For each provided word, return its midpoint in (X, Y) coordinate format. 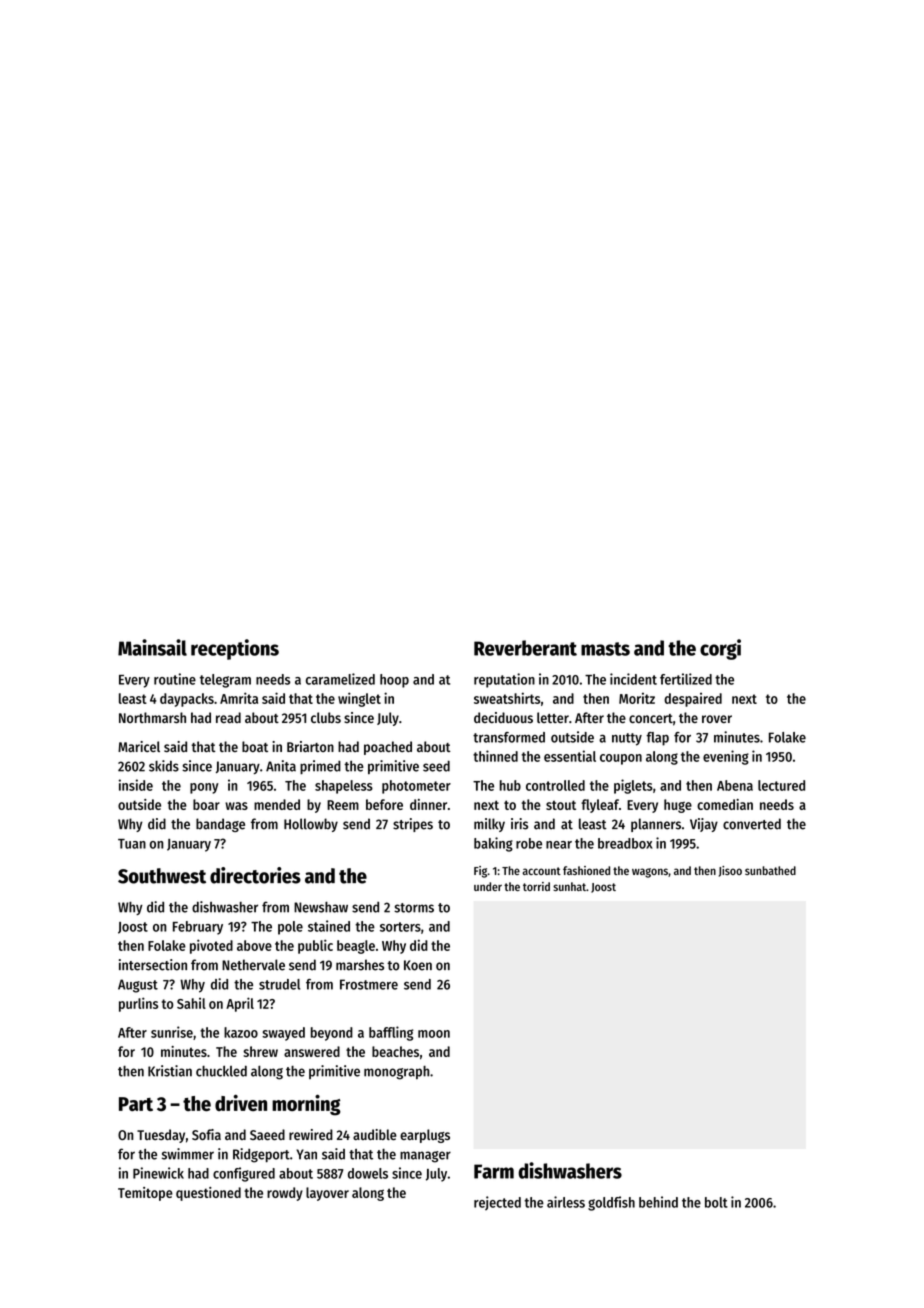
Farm (494, 1171)
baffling (391, 1033)
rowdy (285, 1194)
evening (726, 757)
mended (277, 804)
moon (434, 1034)
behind (658, 1202)
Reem (343, 805)
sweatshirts (507, 698)
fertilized (686, 679)
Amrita (239, 698)
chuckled (221, 1071)
